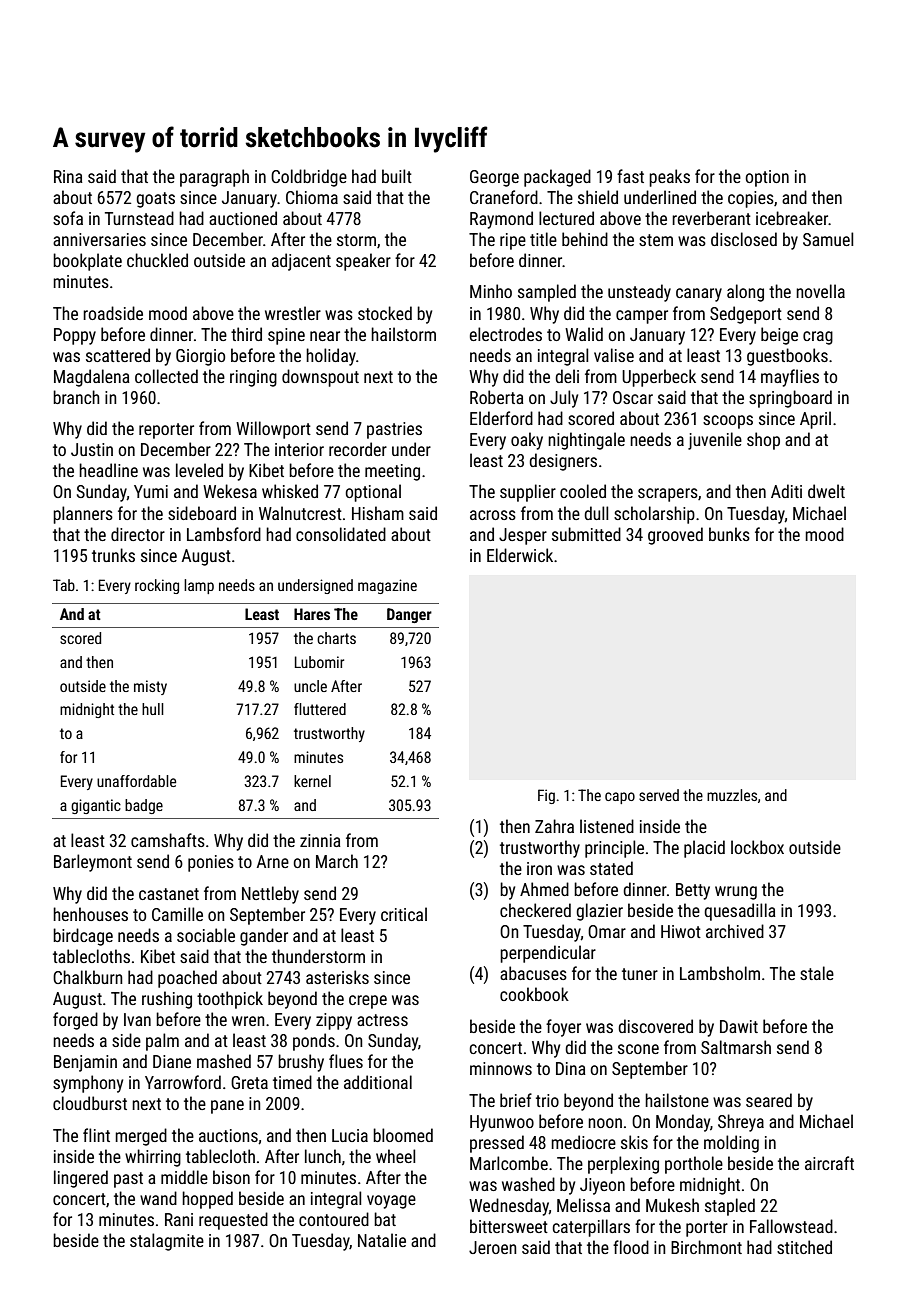 The height and width of the screenshot is (1316, 908). I want to click on misty, so click(150, 687).
